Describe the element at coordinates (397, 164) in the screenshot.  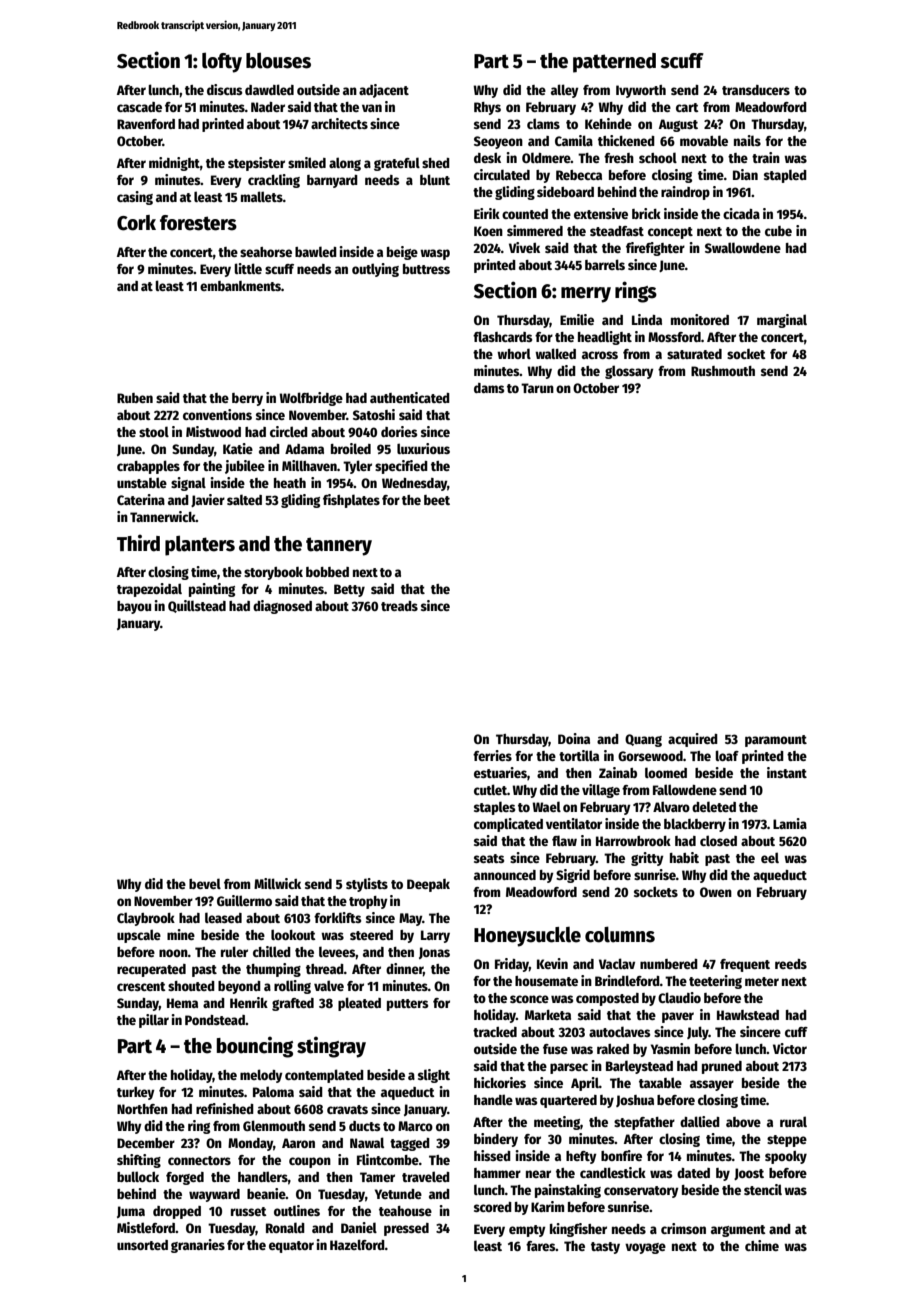
I see `grateful` at that location.
